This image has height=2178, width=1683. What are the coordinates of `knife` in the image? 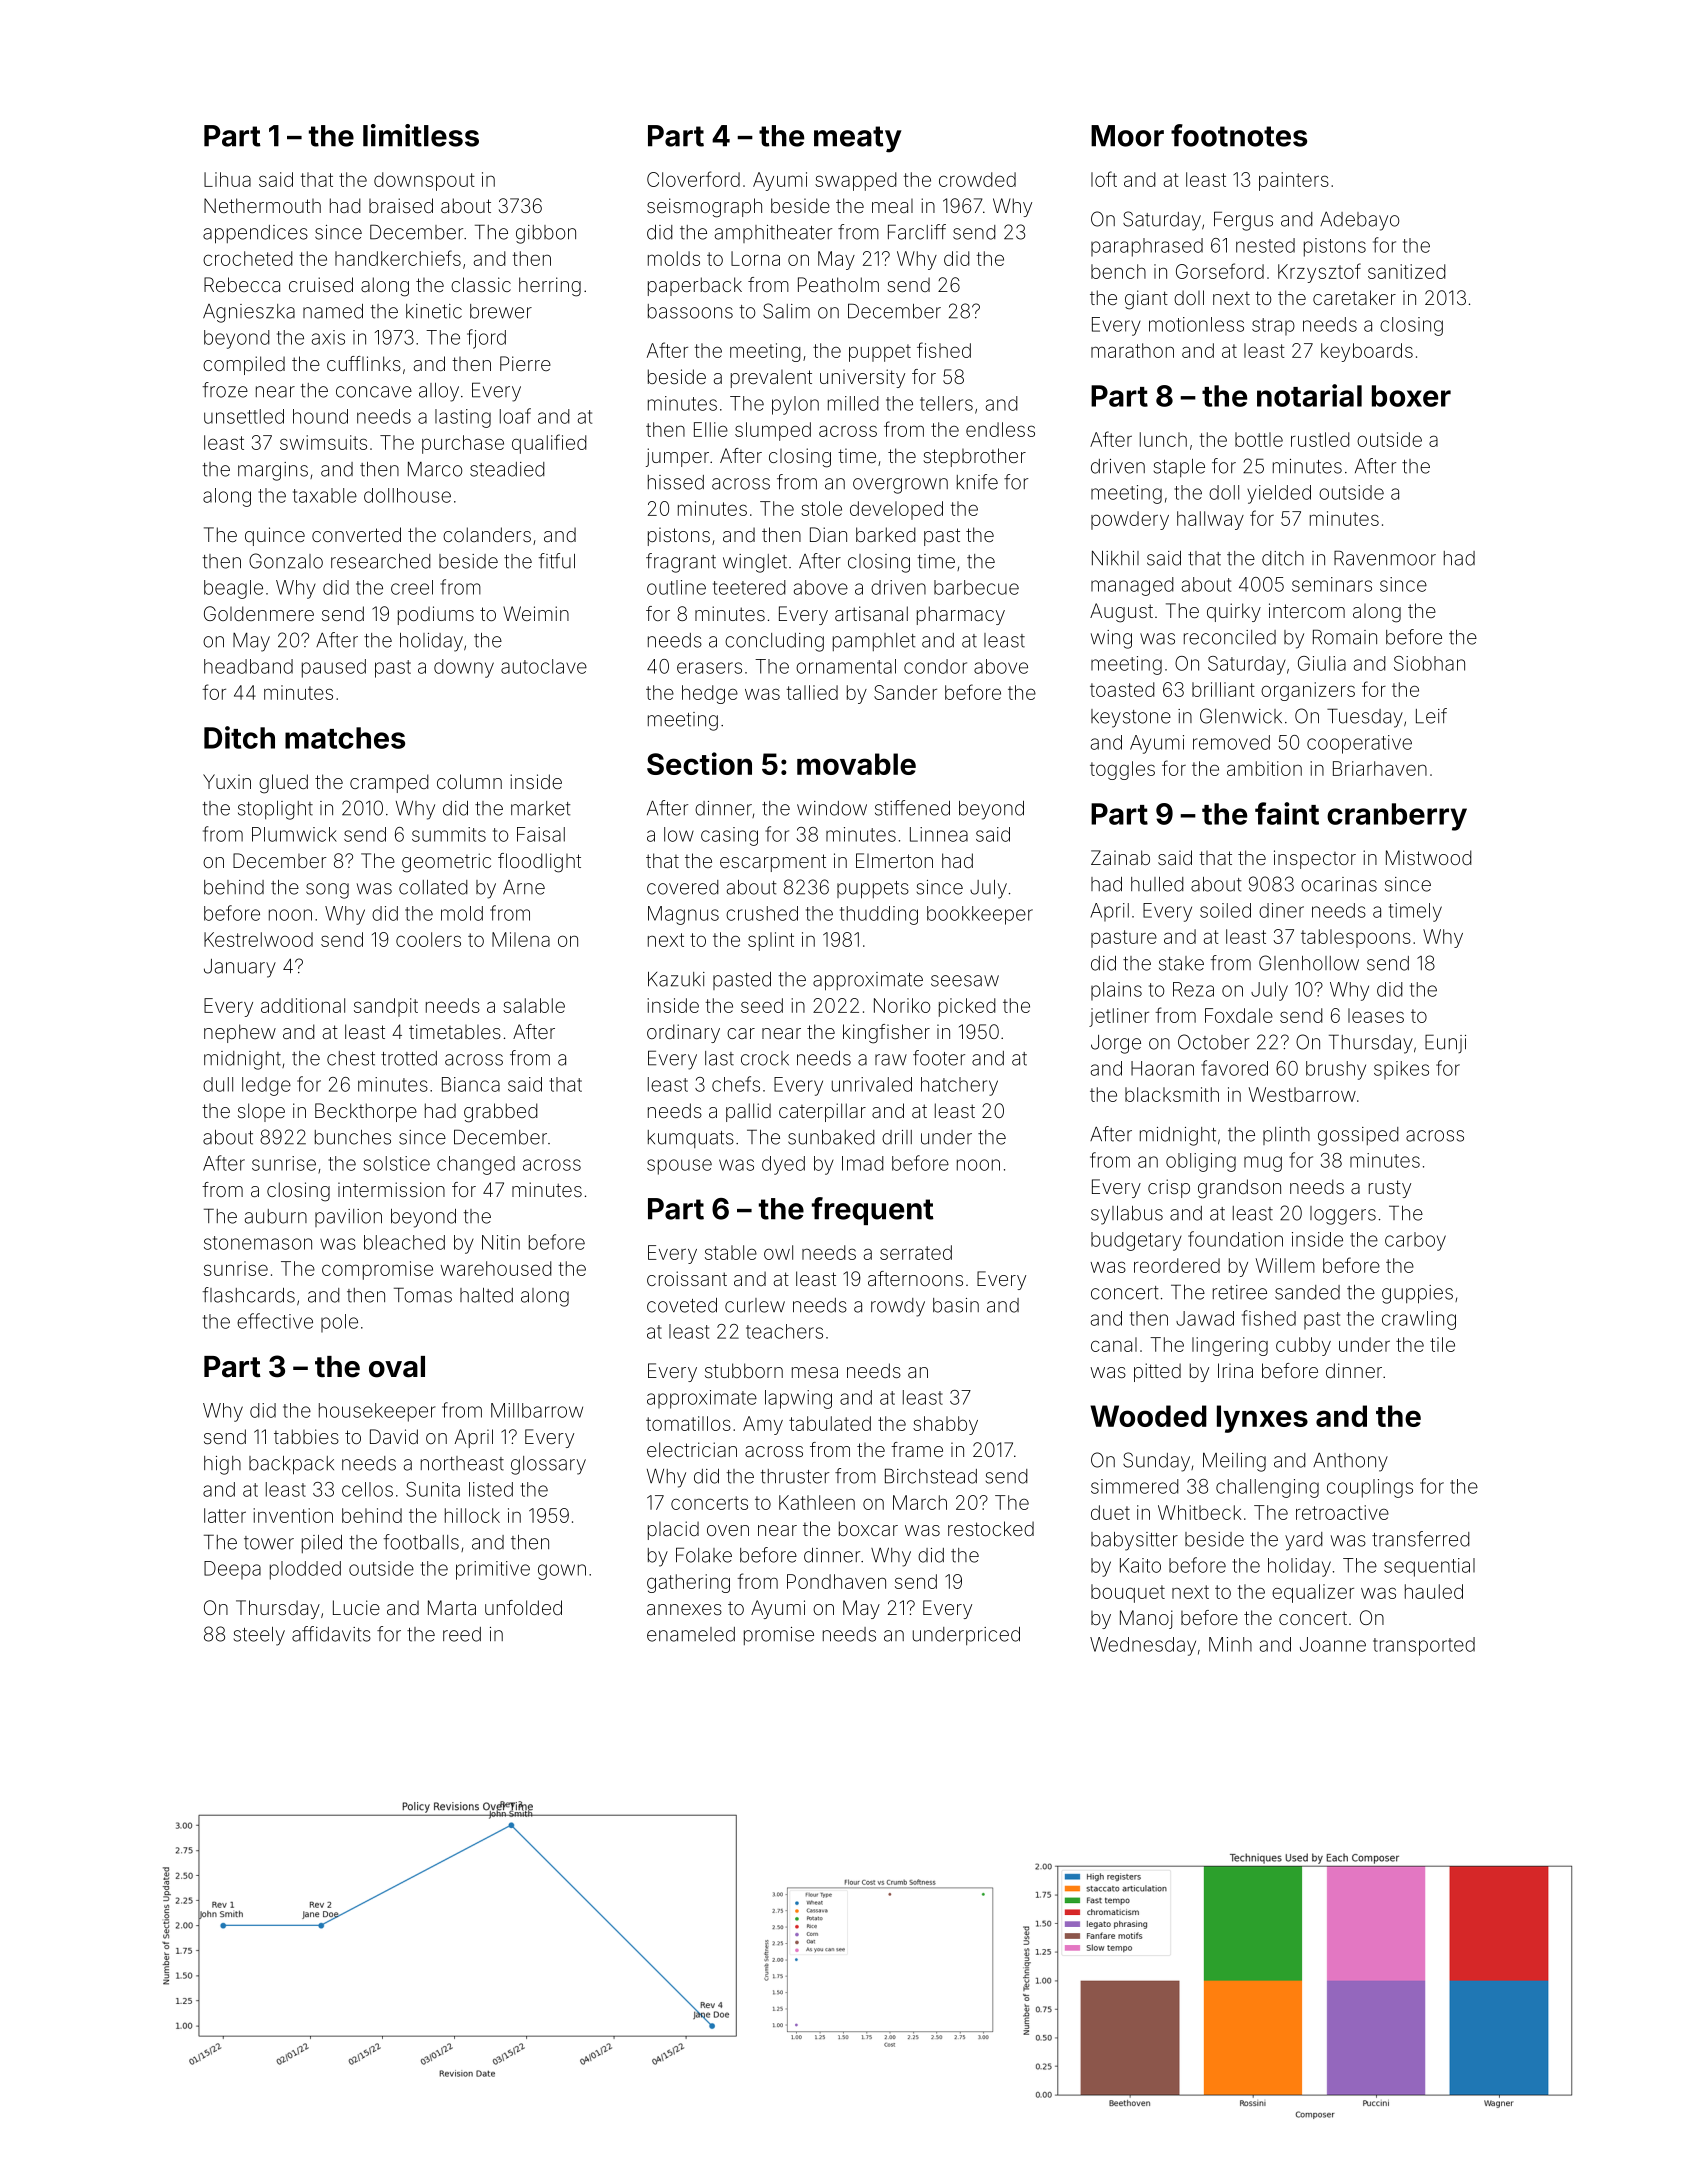 It's located at (977, 482).
